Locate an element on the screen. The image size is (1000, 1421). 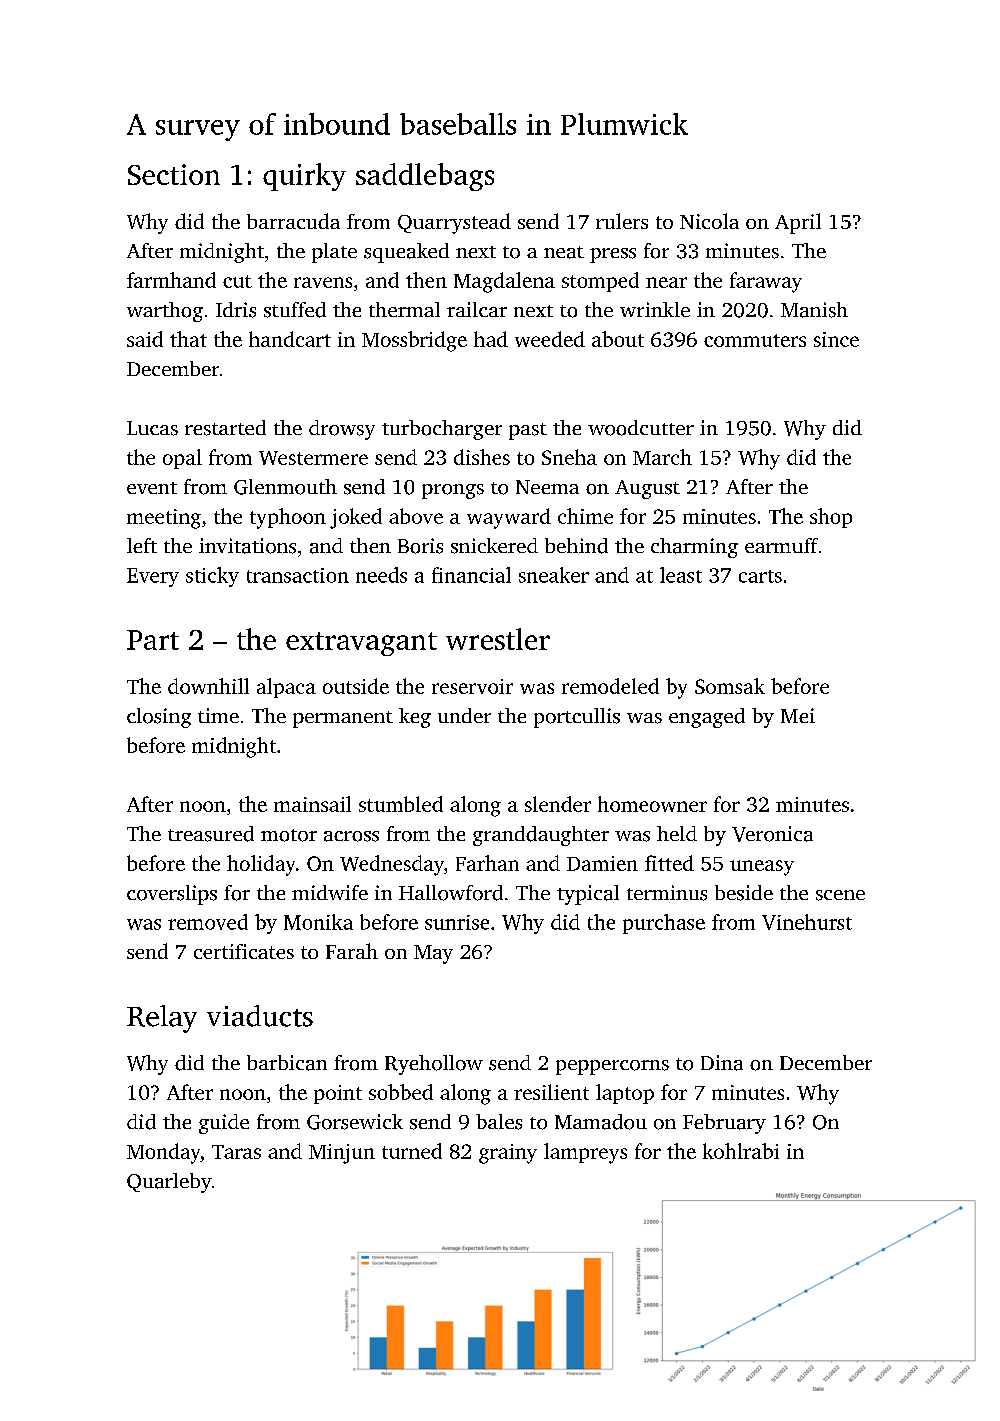
typical is located at coordinates (588, 895).
